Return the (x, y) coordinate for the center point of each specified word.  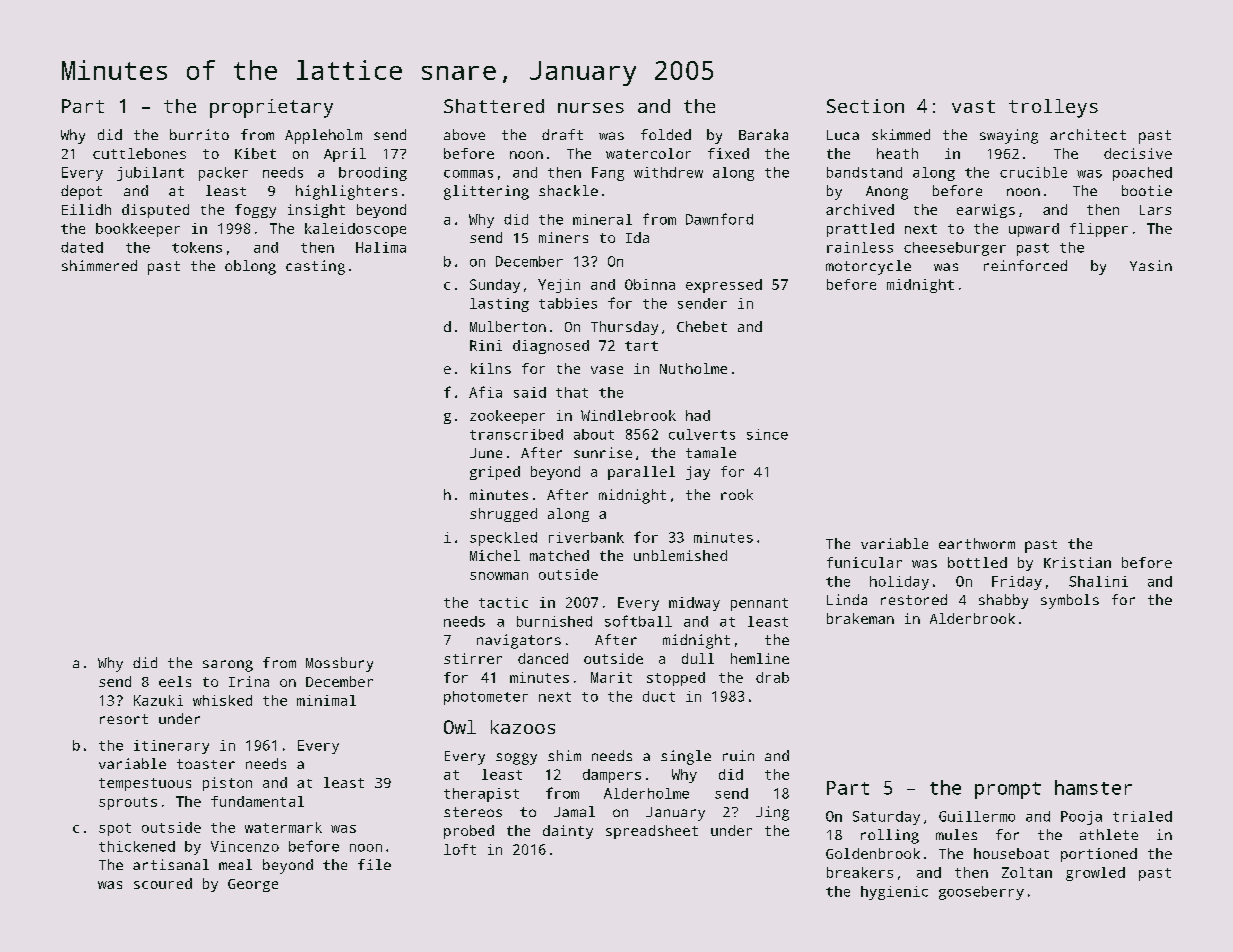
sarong (228, 666)
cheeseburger (955, 249)
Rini (486, 345)
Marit (611, 677)
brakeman (860, 618)
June (486, 453)
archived (860, 209)
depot (81, 192)
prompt (1008, 790)
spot (115, 829)
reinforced (1025, 265)
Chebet (702, 326)
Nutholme (693, 368)
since (767, 434)
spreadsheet (652, 832)
